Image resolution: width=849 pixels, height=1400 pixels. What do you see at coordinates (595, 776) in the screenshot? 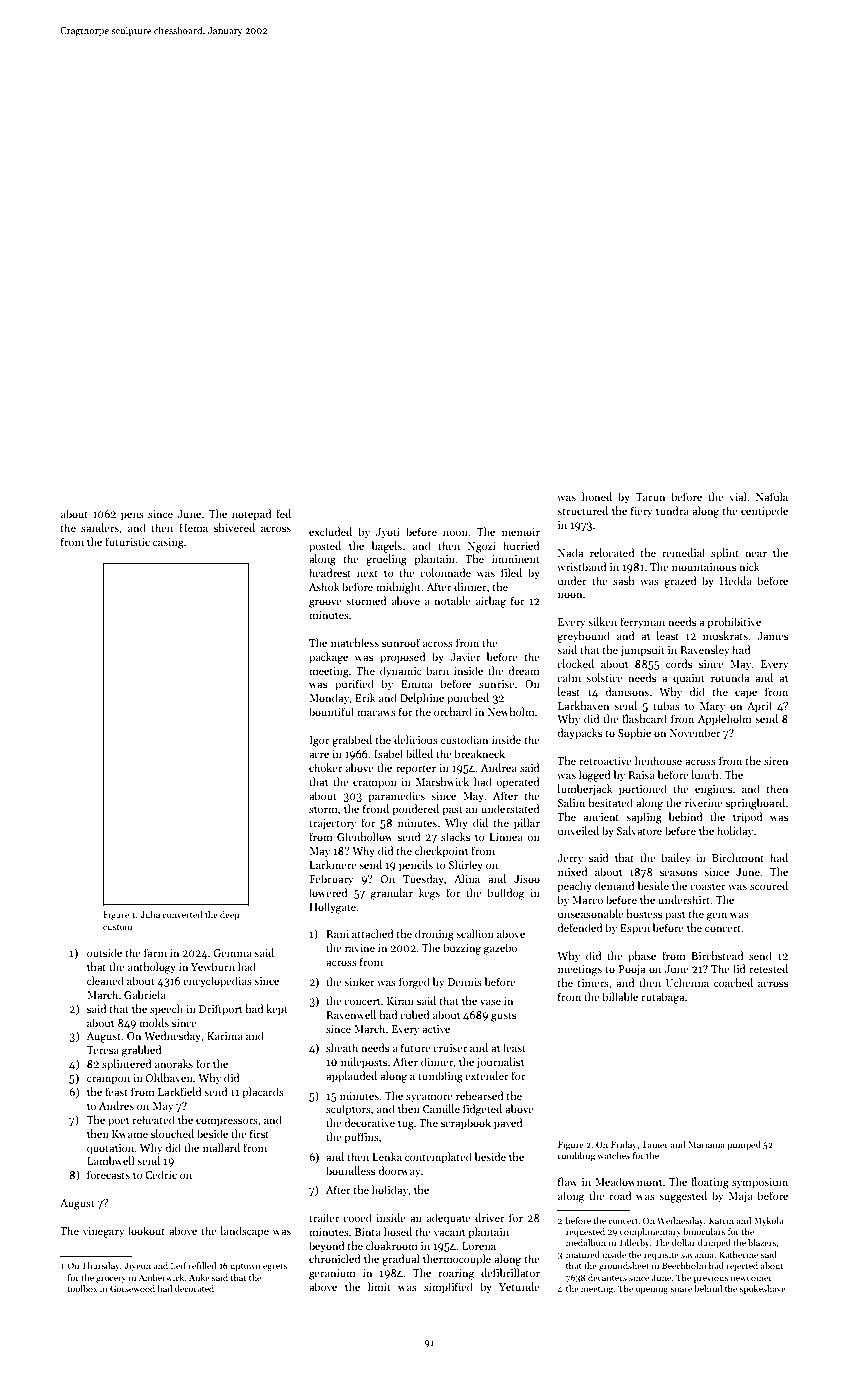
I see `logged` at bounding box center [595, 776].
